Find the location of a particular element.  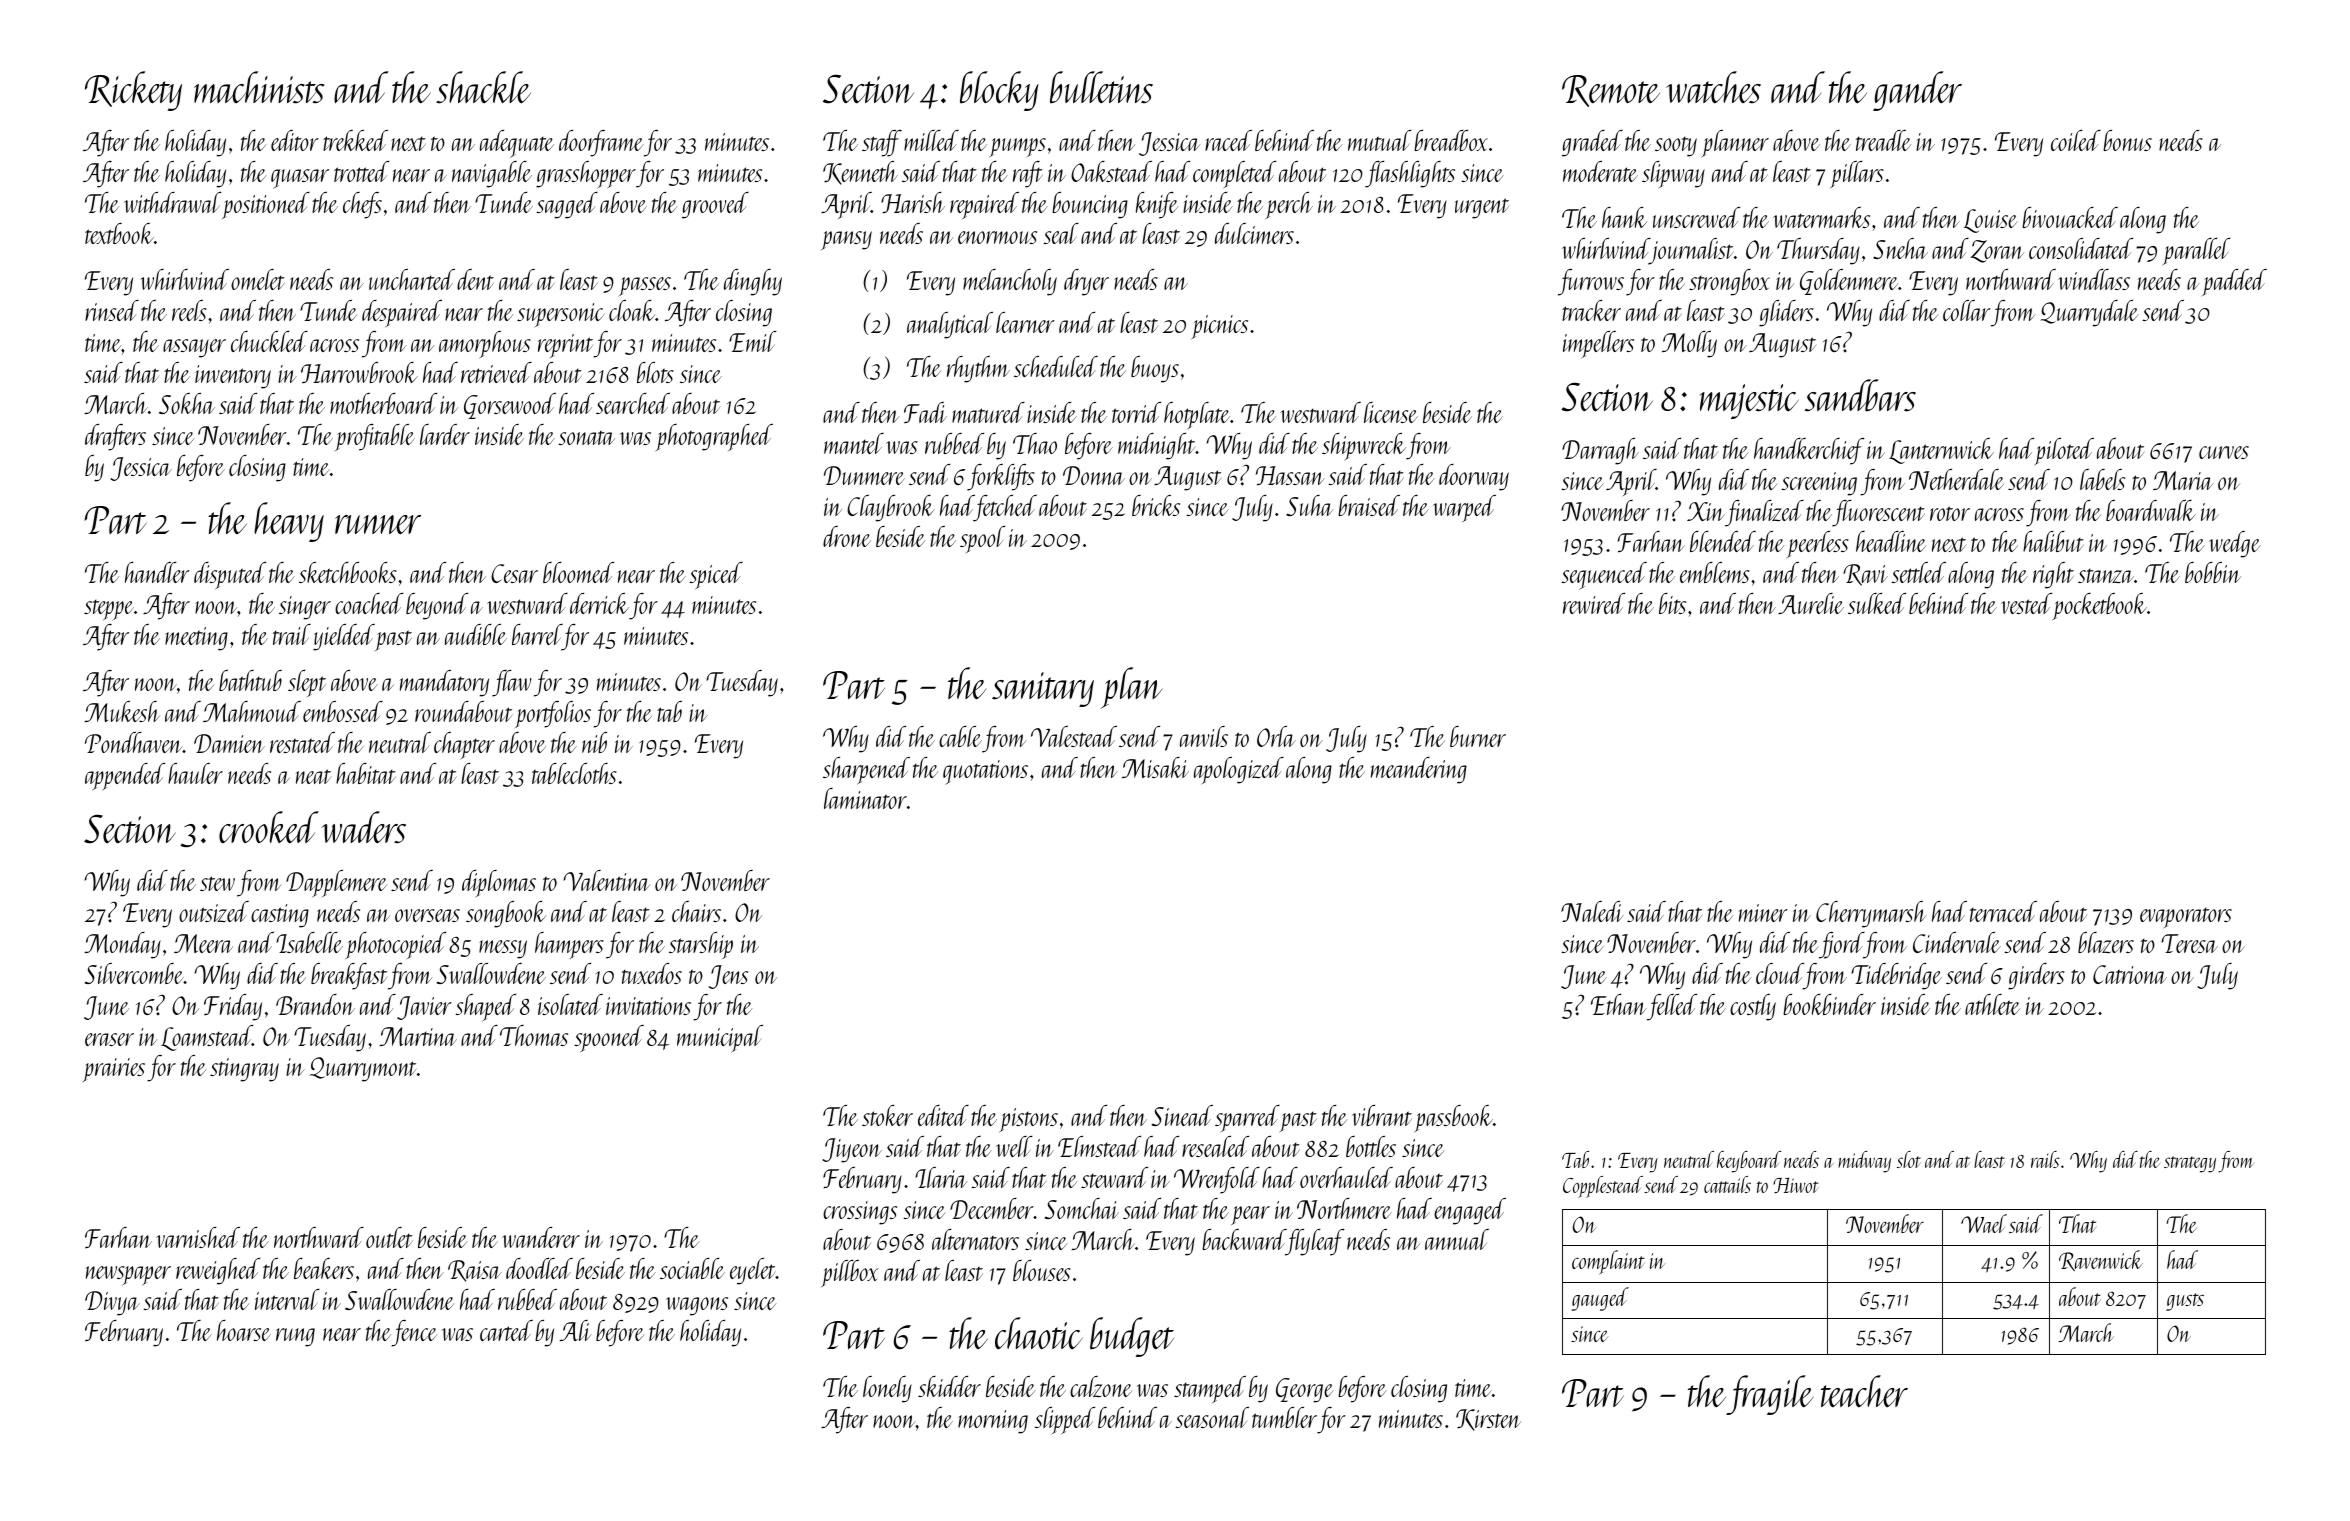

shackle is located at coordinates (483, 87).
